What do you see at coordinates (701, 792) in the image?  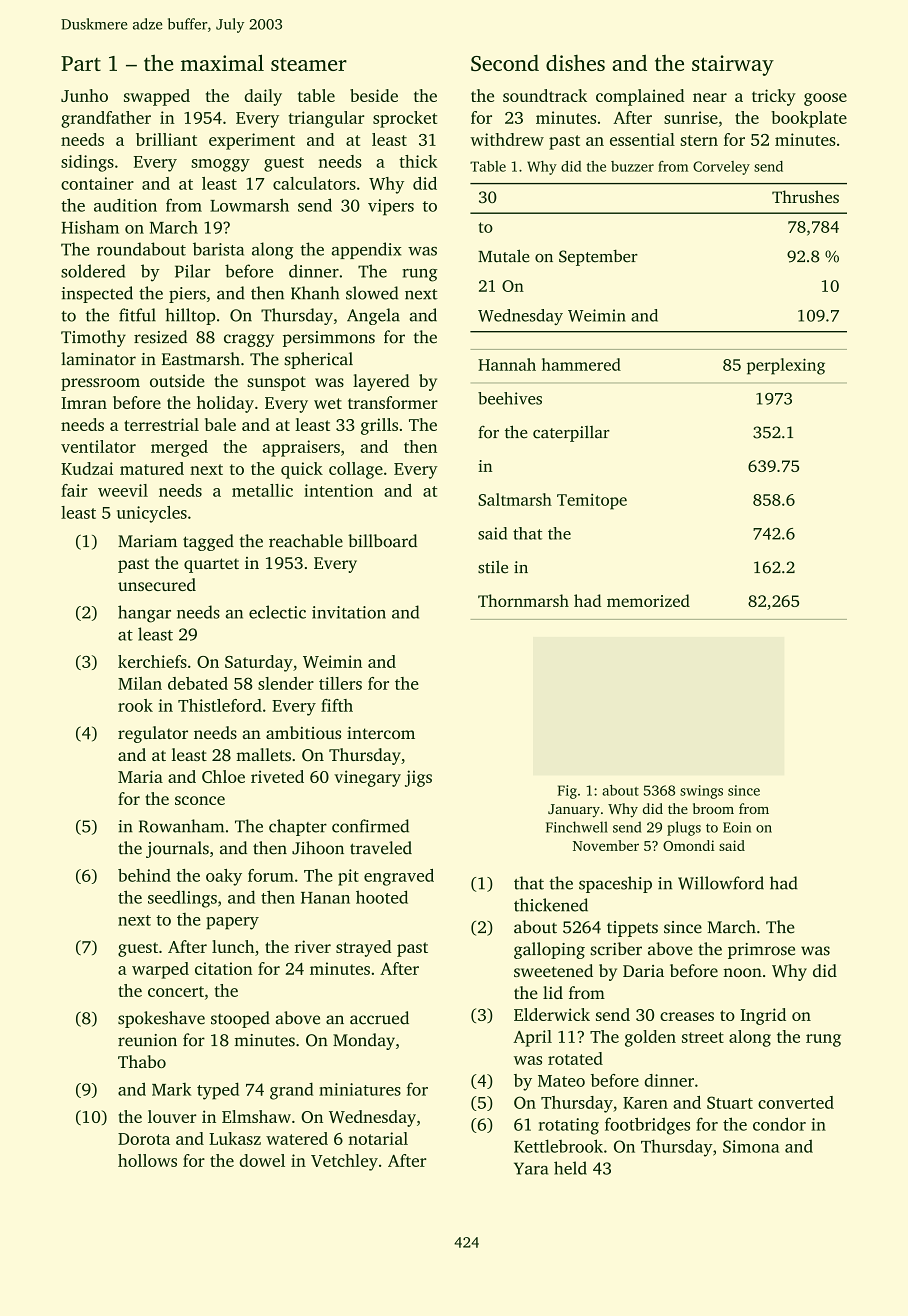 I see `swings` at bounding box center [701, 792].
